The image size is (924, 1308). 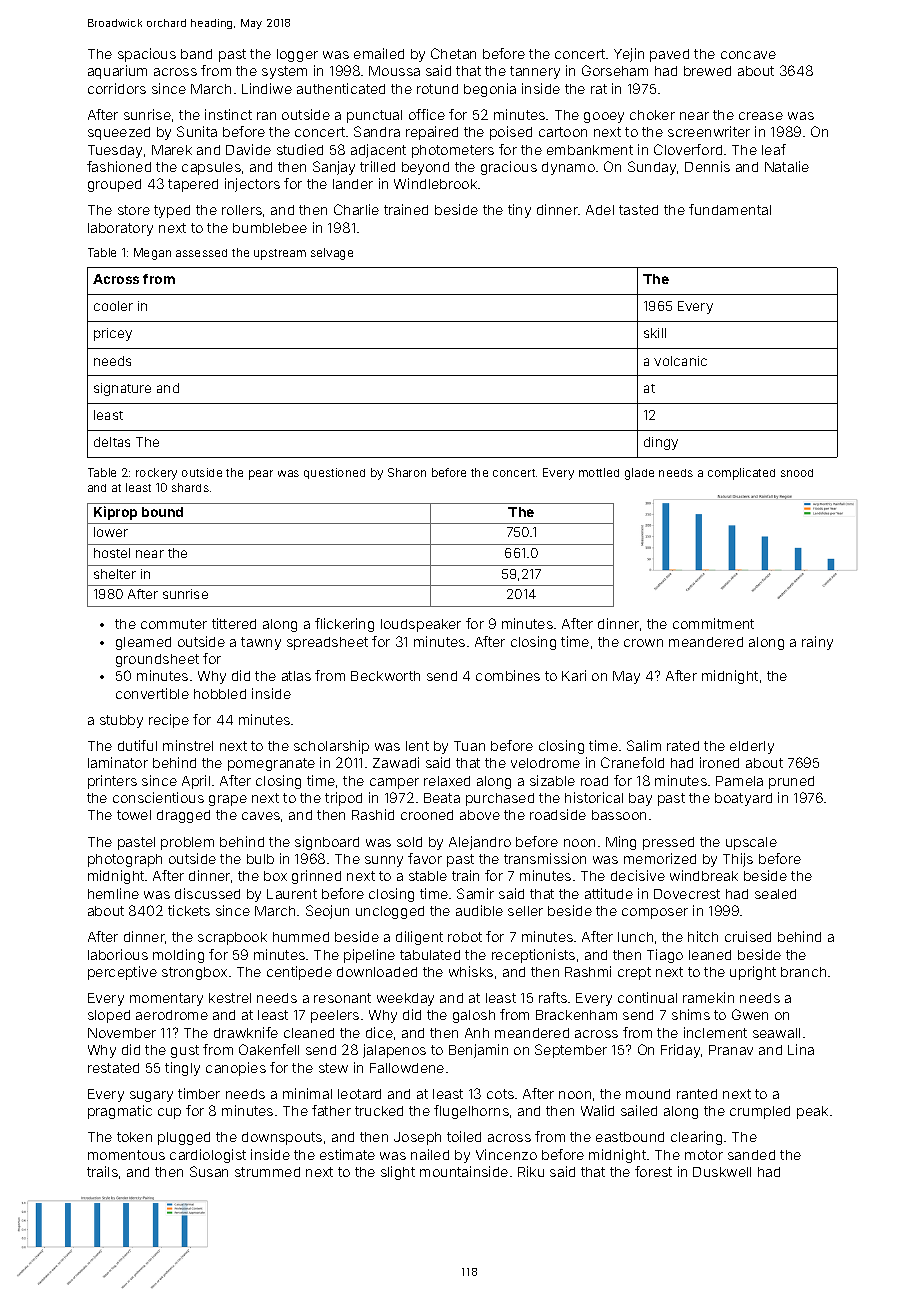 What do you see at coordinates (147, 55) in the page?
I see `spacious` at bounding box center [147, 55].
